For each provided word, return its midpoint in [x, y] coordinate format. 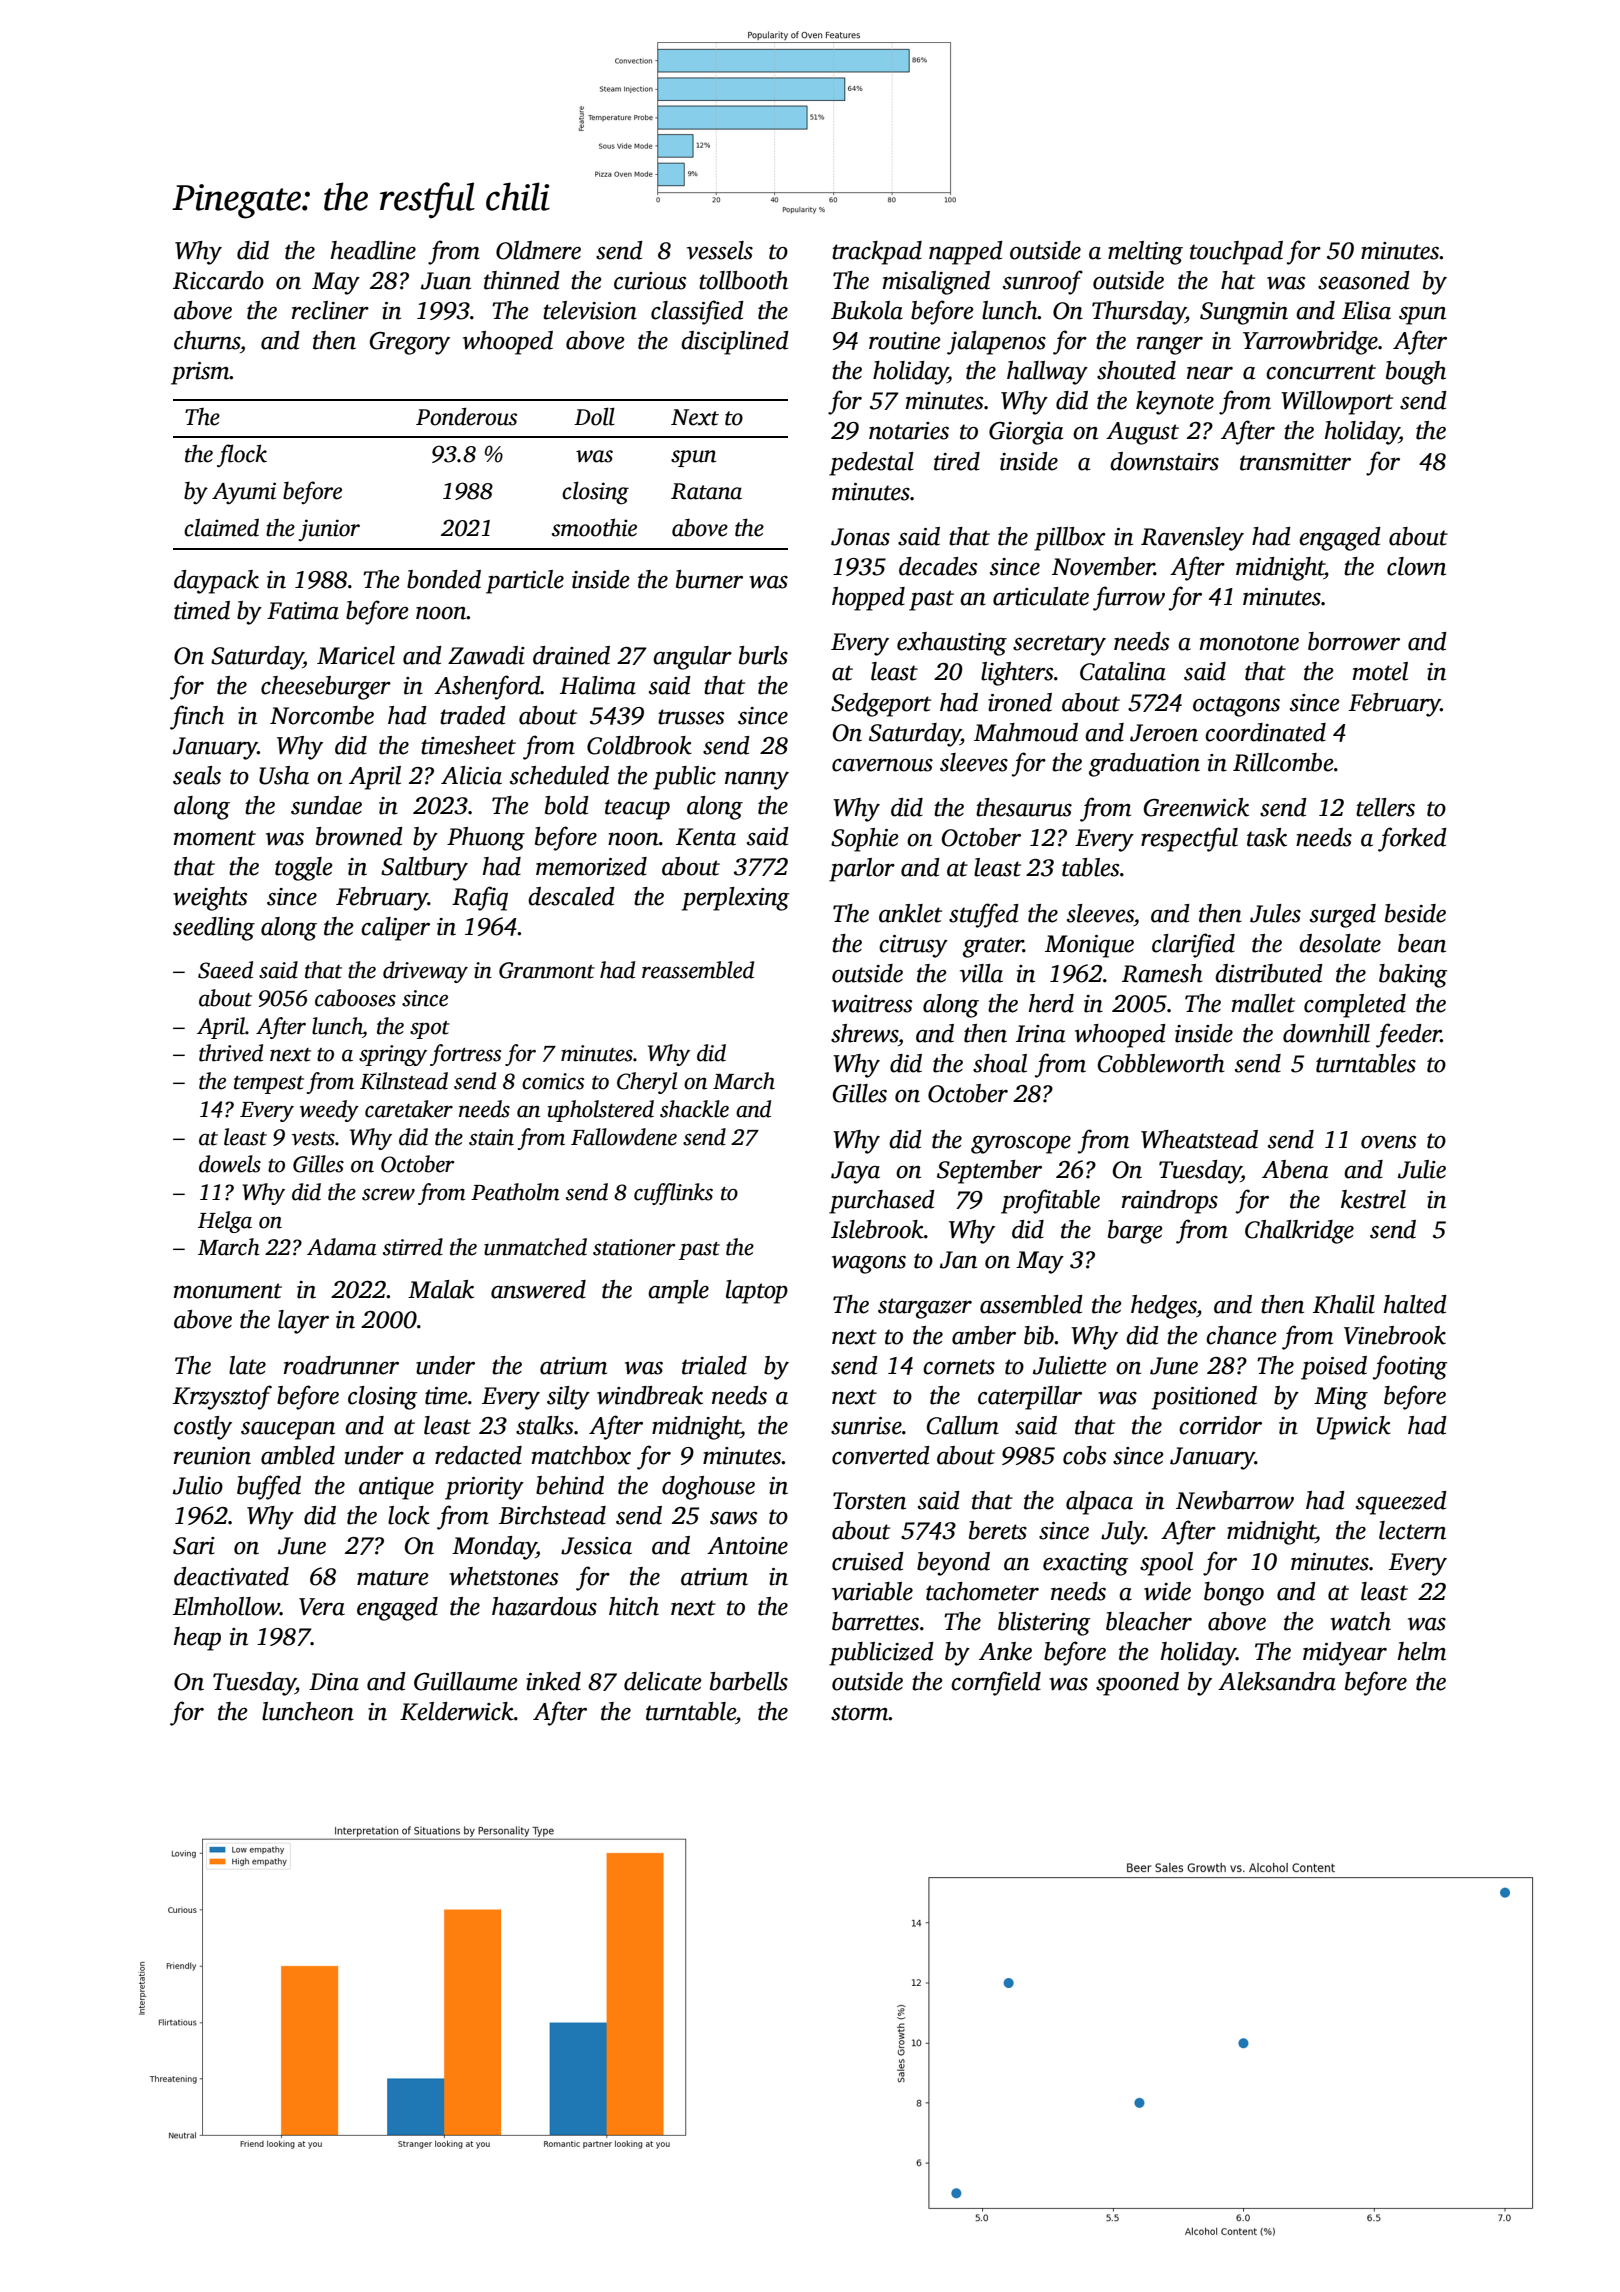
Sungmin [1244, 313]
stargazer [925, 1308]
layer [303, 1322]
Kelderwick [457, 1711]
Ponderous [466, 416]
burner [709, 579]
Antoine [747, 1546]
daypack [216, 582]
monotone [1249, 643]
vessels [720, 250]
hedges [1164, 1307]
